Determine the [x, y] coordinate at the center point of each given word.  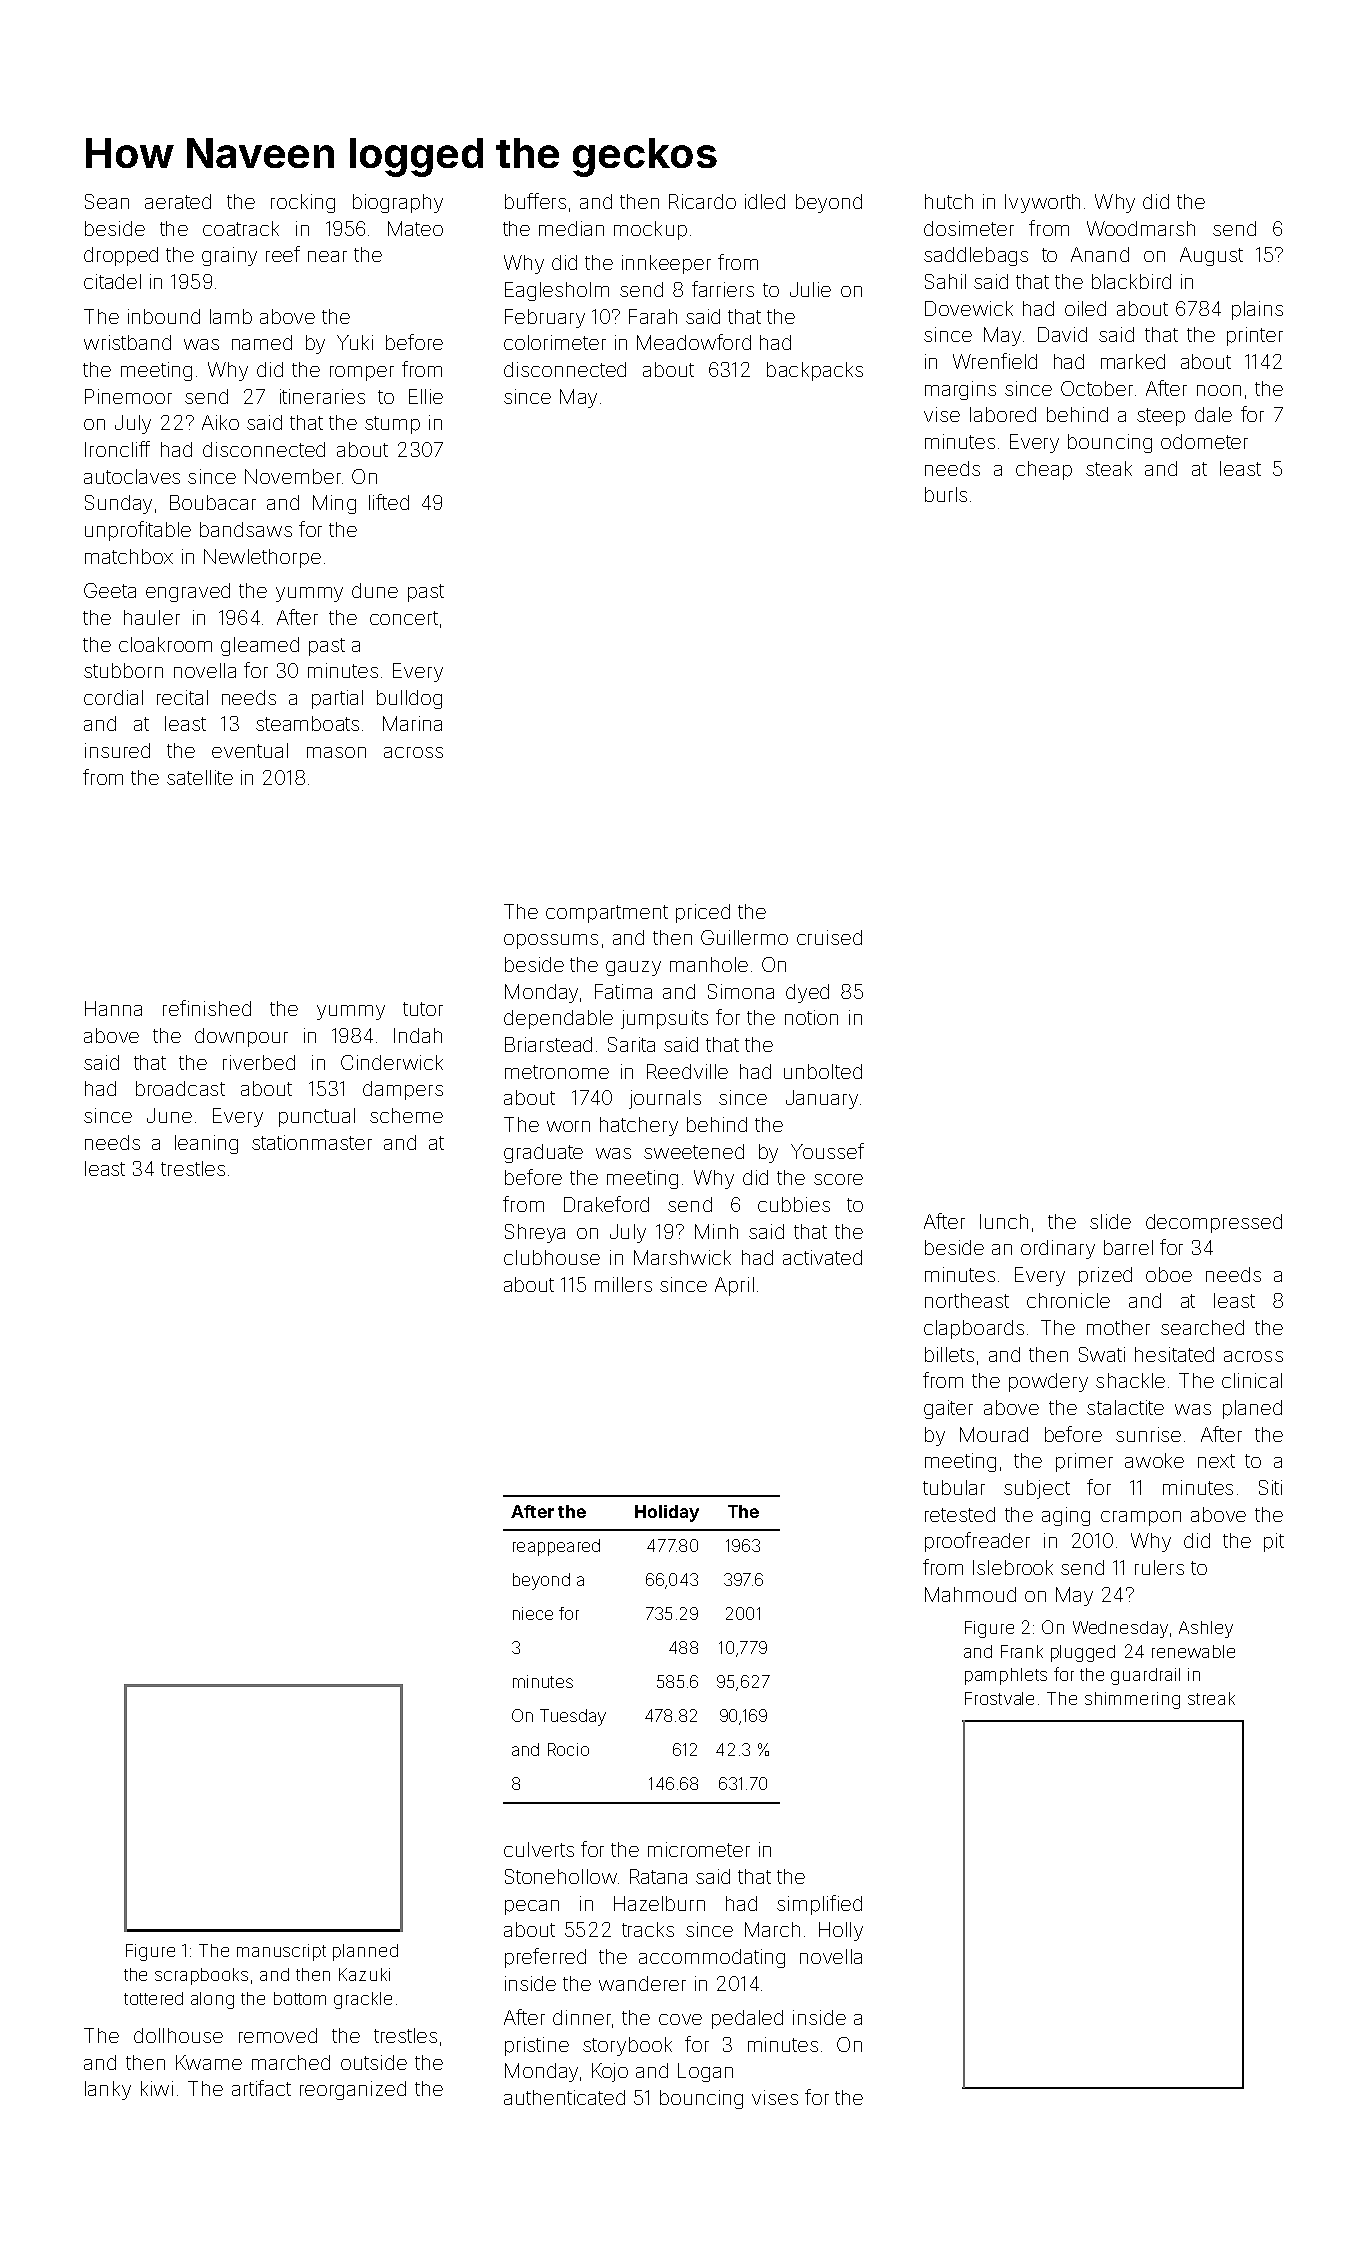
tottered [153, 1998]
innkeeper [666, 264]
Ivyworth [1042, 203]
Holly [841, 1931]
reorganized [353, 2090]
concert [404, 618]
